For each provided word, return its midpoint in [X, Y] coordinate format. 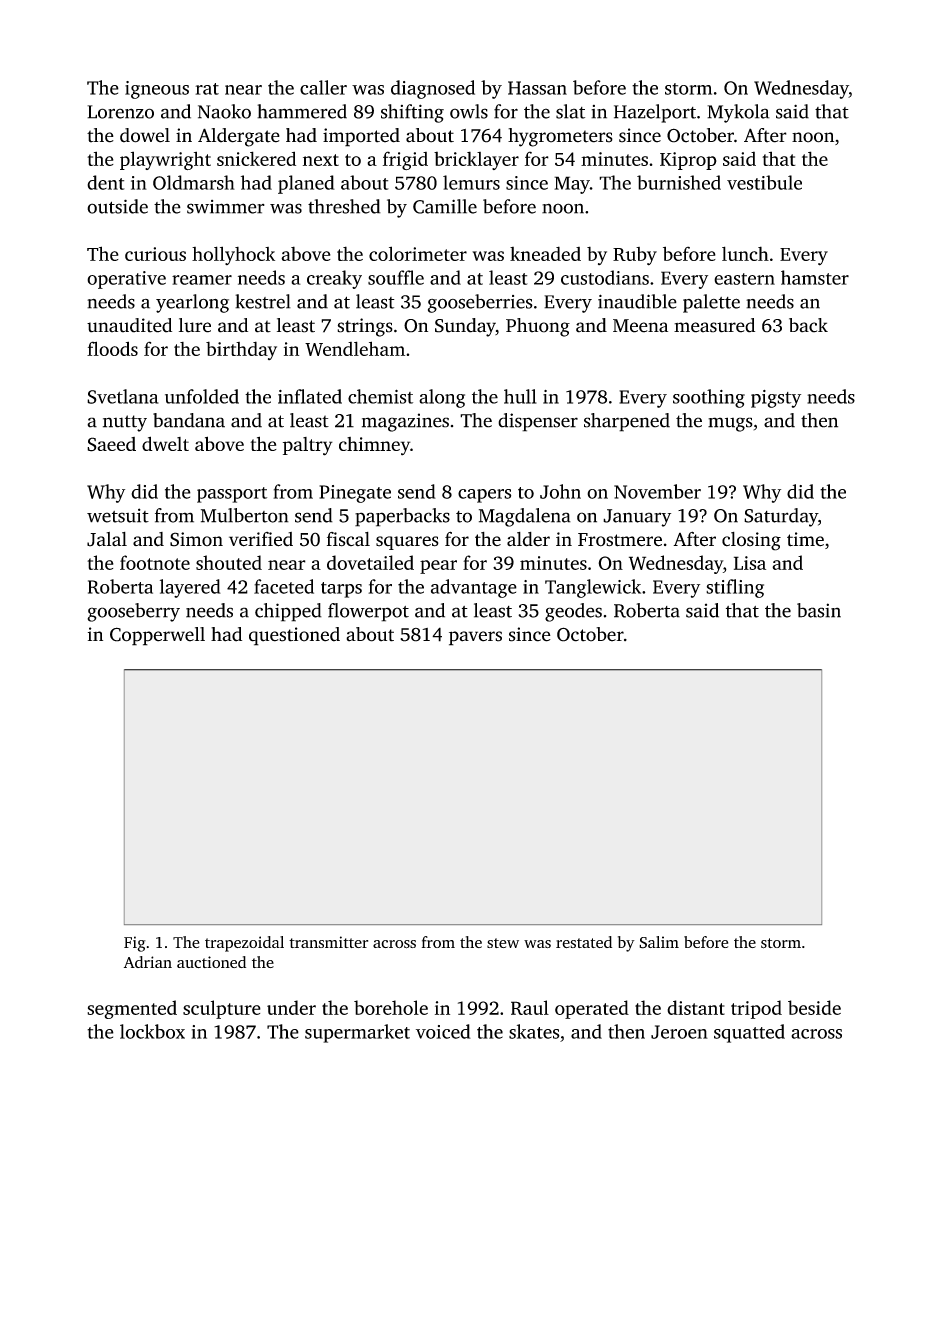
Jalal [107, 539]
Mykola [738, 113]
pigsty [776, 399]
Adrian [148, 962]
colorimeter [418, 253]
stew [503, 943]
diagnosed [433, 89]
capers [484, 496]
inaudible [637, 301]
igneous [157, 90]
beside [814, 1007]
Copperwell [157, 636]
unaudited [129, 325]
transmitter [328, 942]
